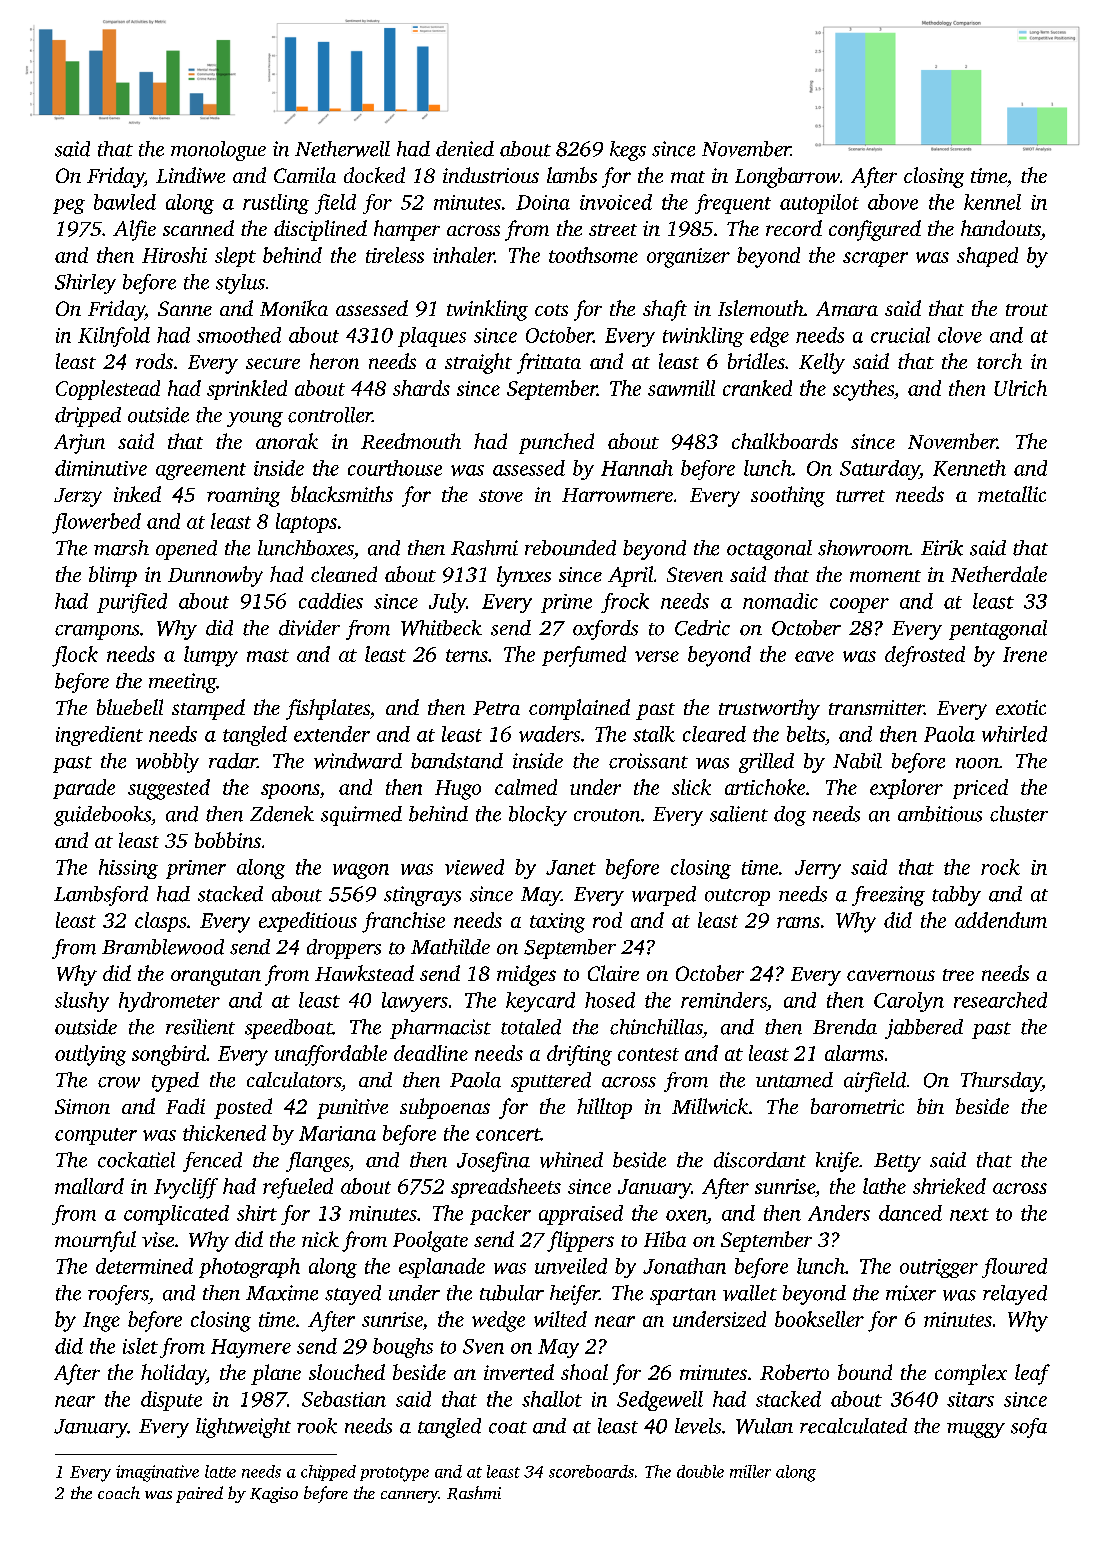  What do you see at coordinates (445, 1108) in the image?
I see `subpoenas` at bounding box center [445, 1108].
